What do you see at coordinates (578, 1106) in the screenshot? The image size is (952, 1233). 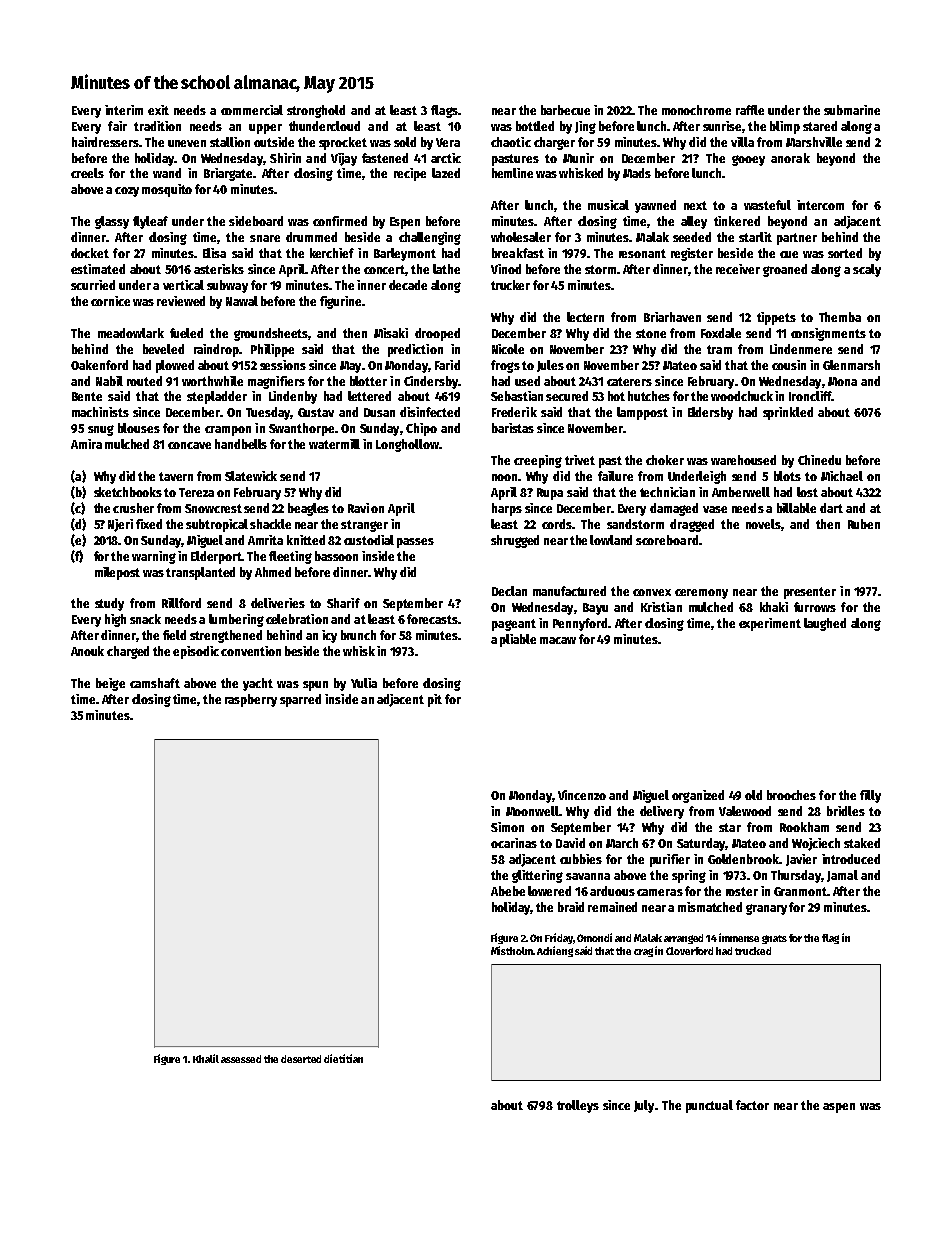 I see `trolleys` at bounding box center [578, 1106].
